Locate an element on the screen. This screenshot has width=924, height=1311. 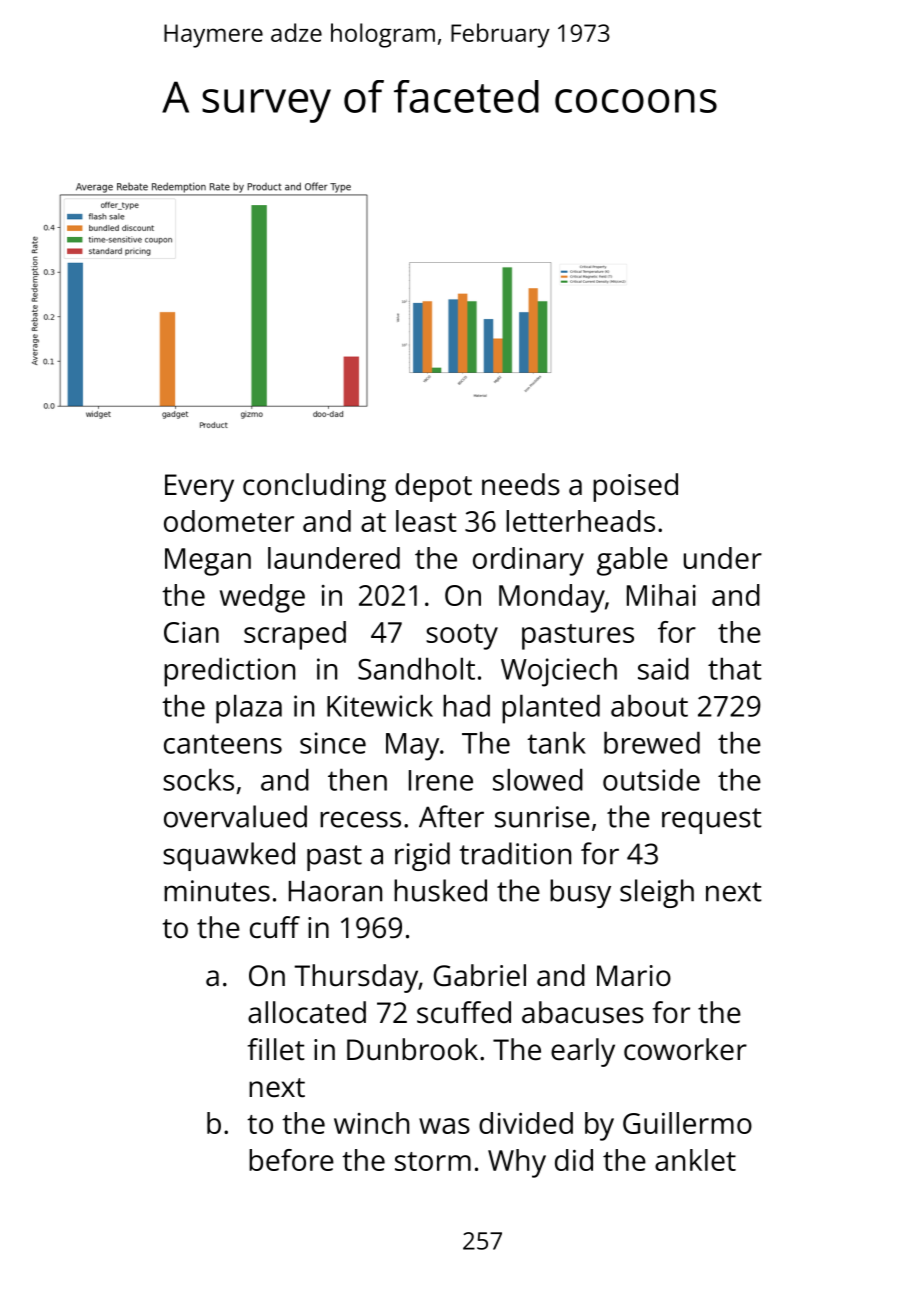
ordinary is located at coordinates (528, 561).
